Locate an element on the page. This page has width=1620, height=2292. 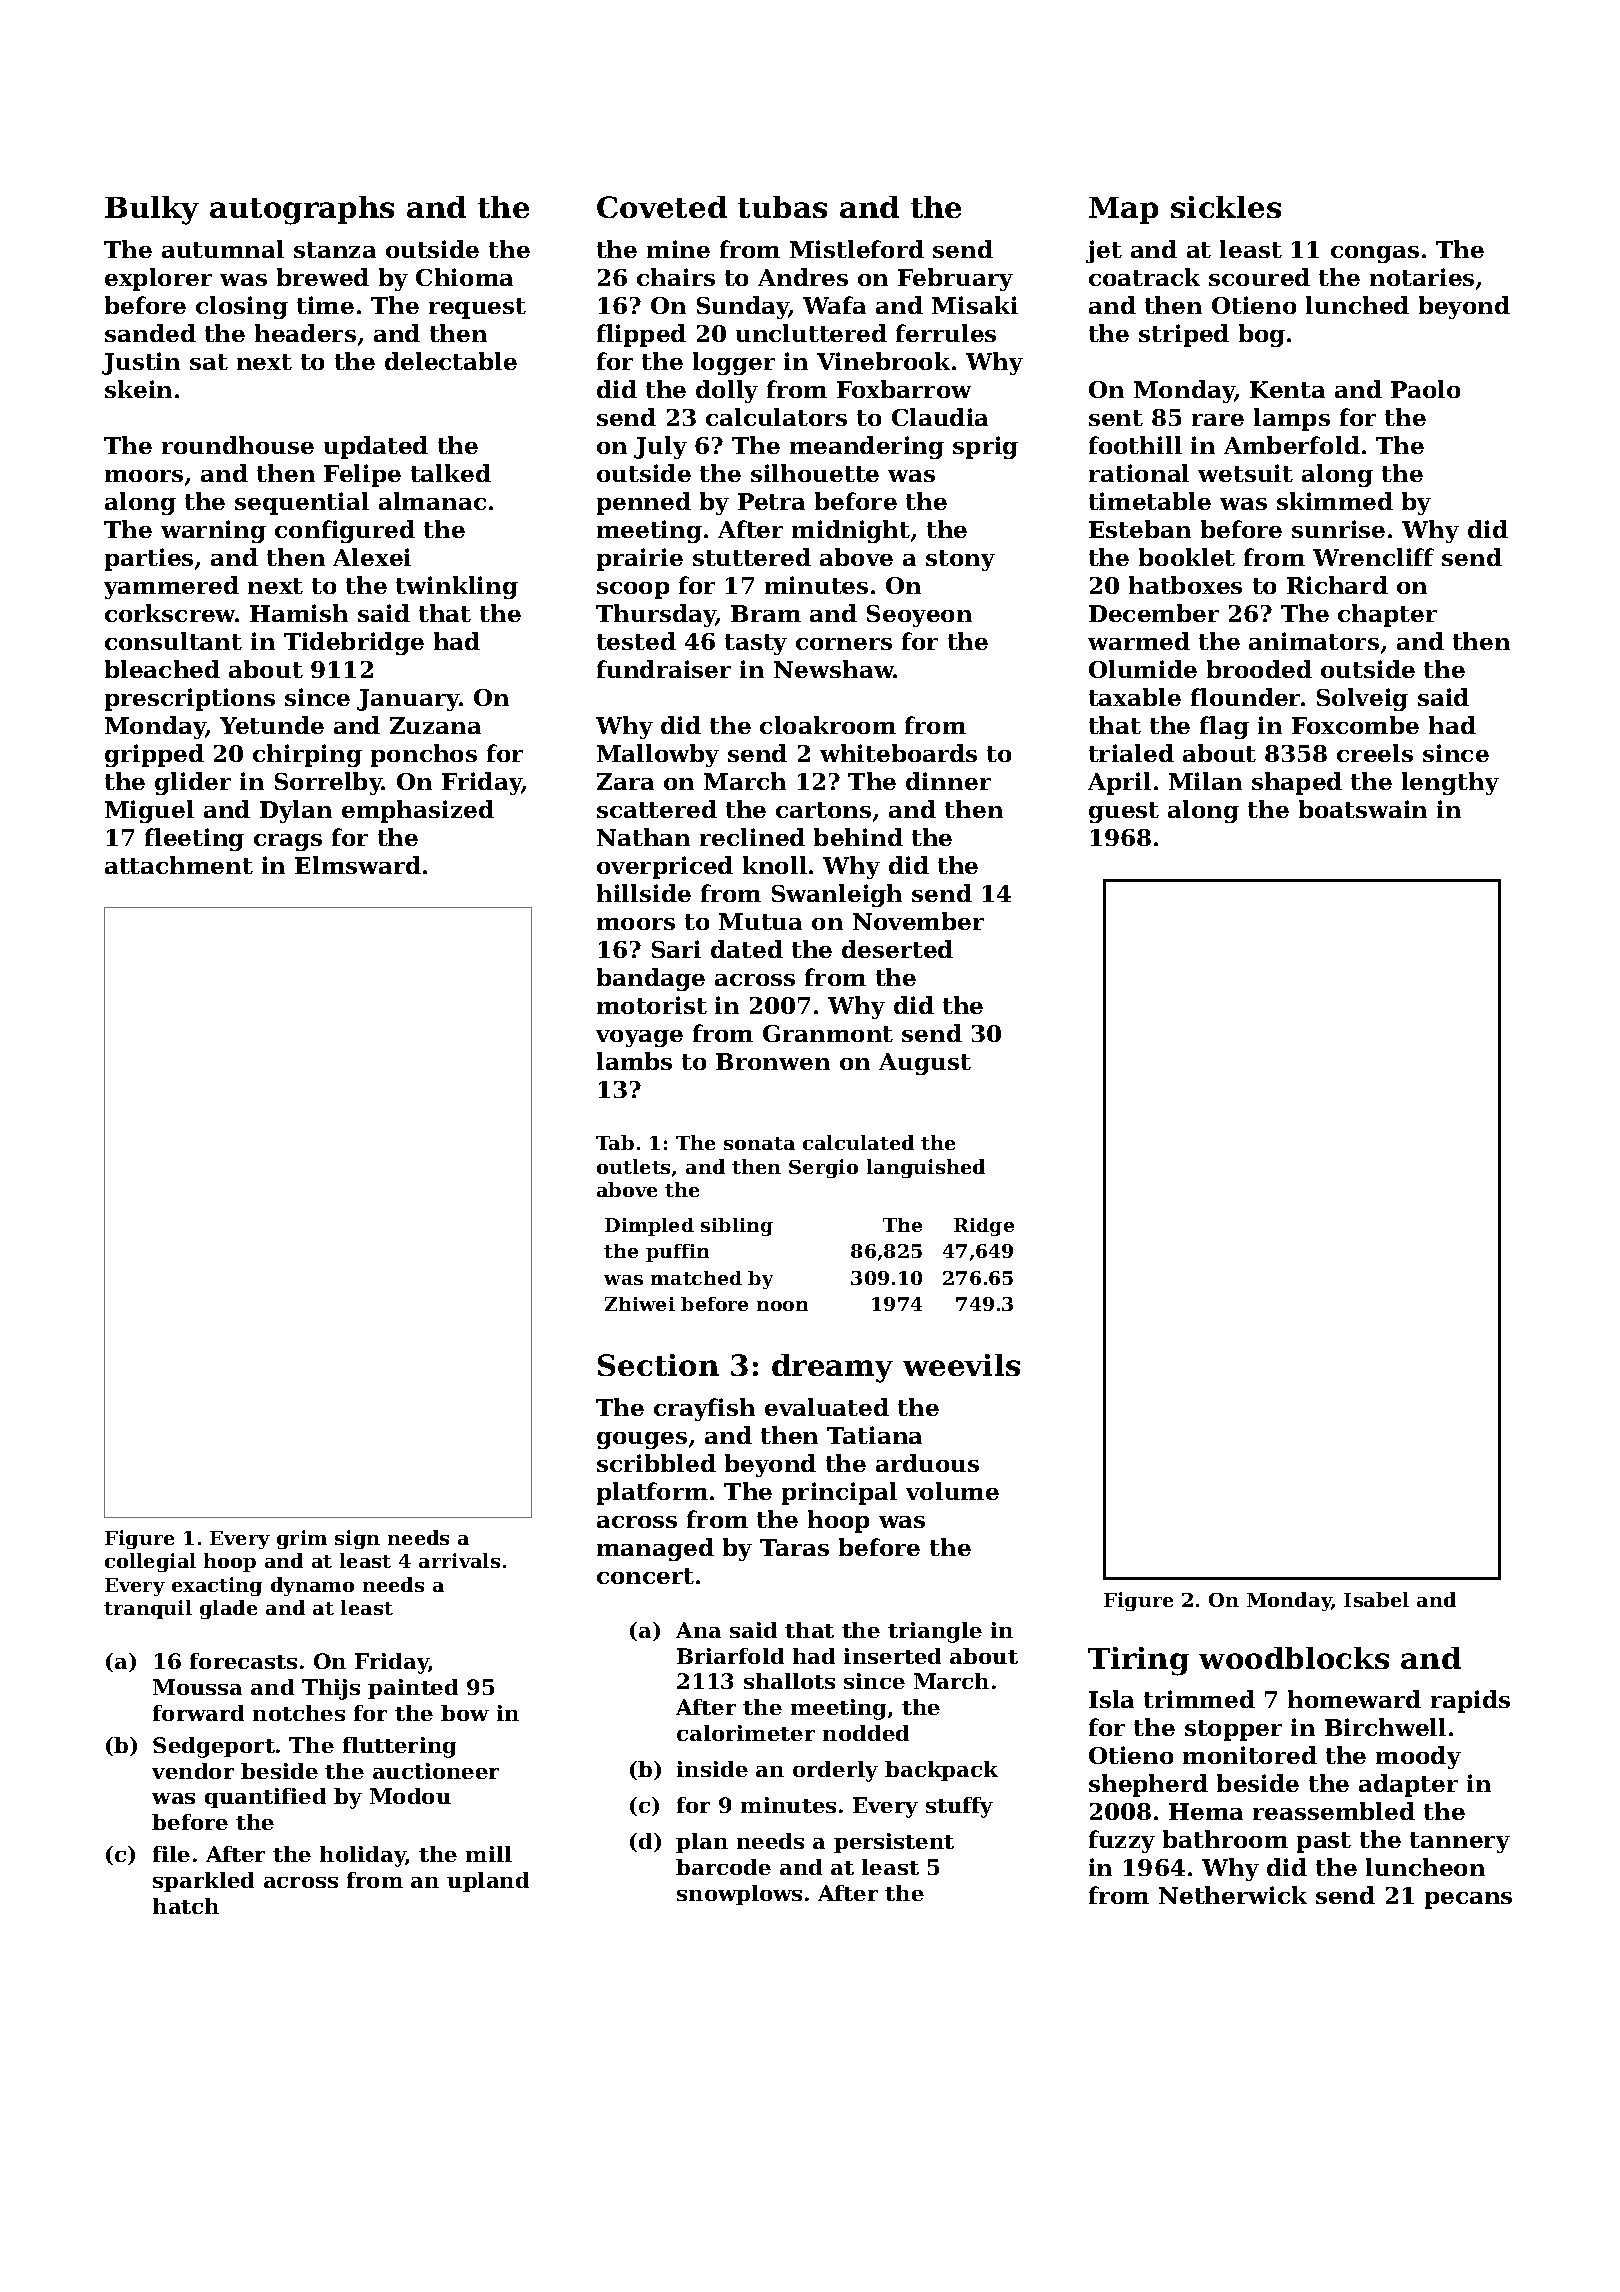
languished is located at coordinates (926, 1168).
